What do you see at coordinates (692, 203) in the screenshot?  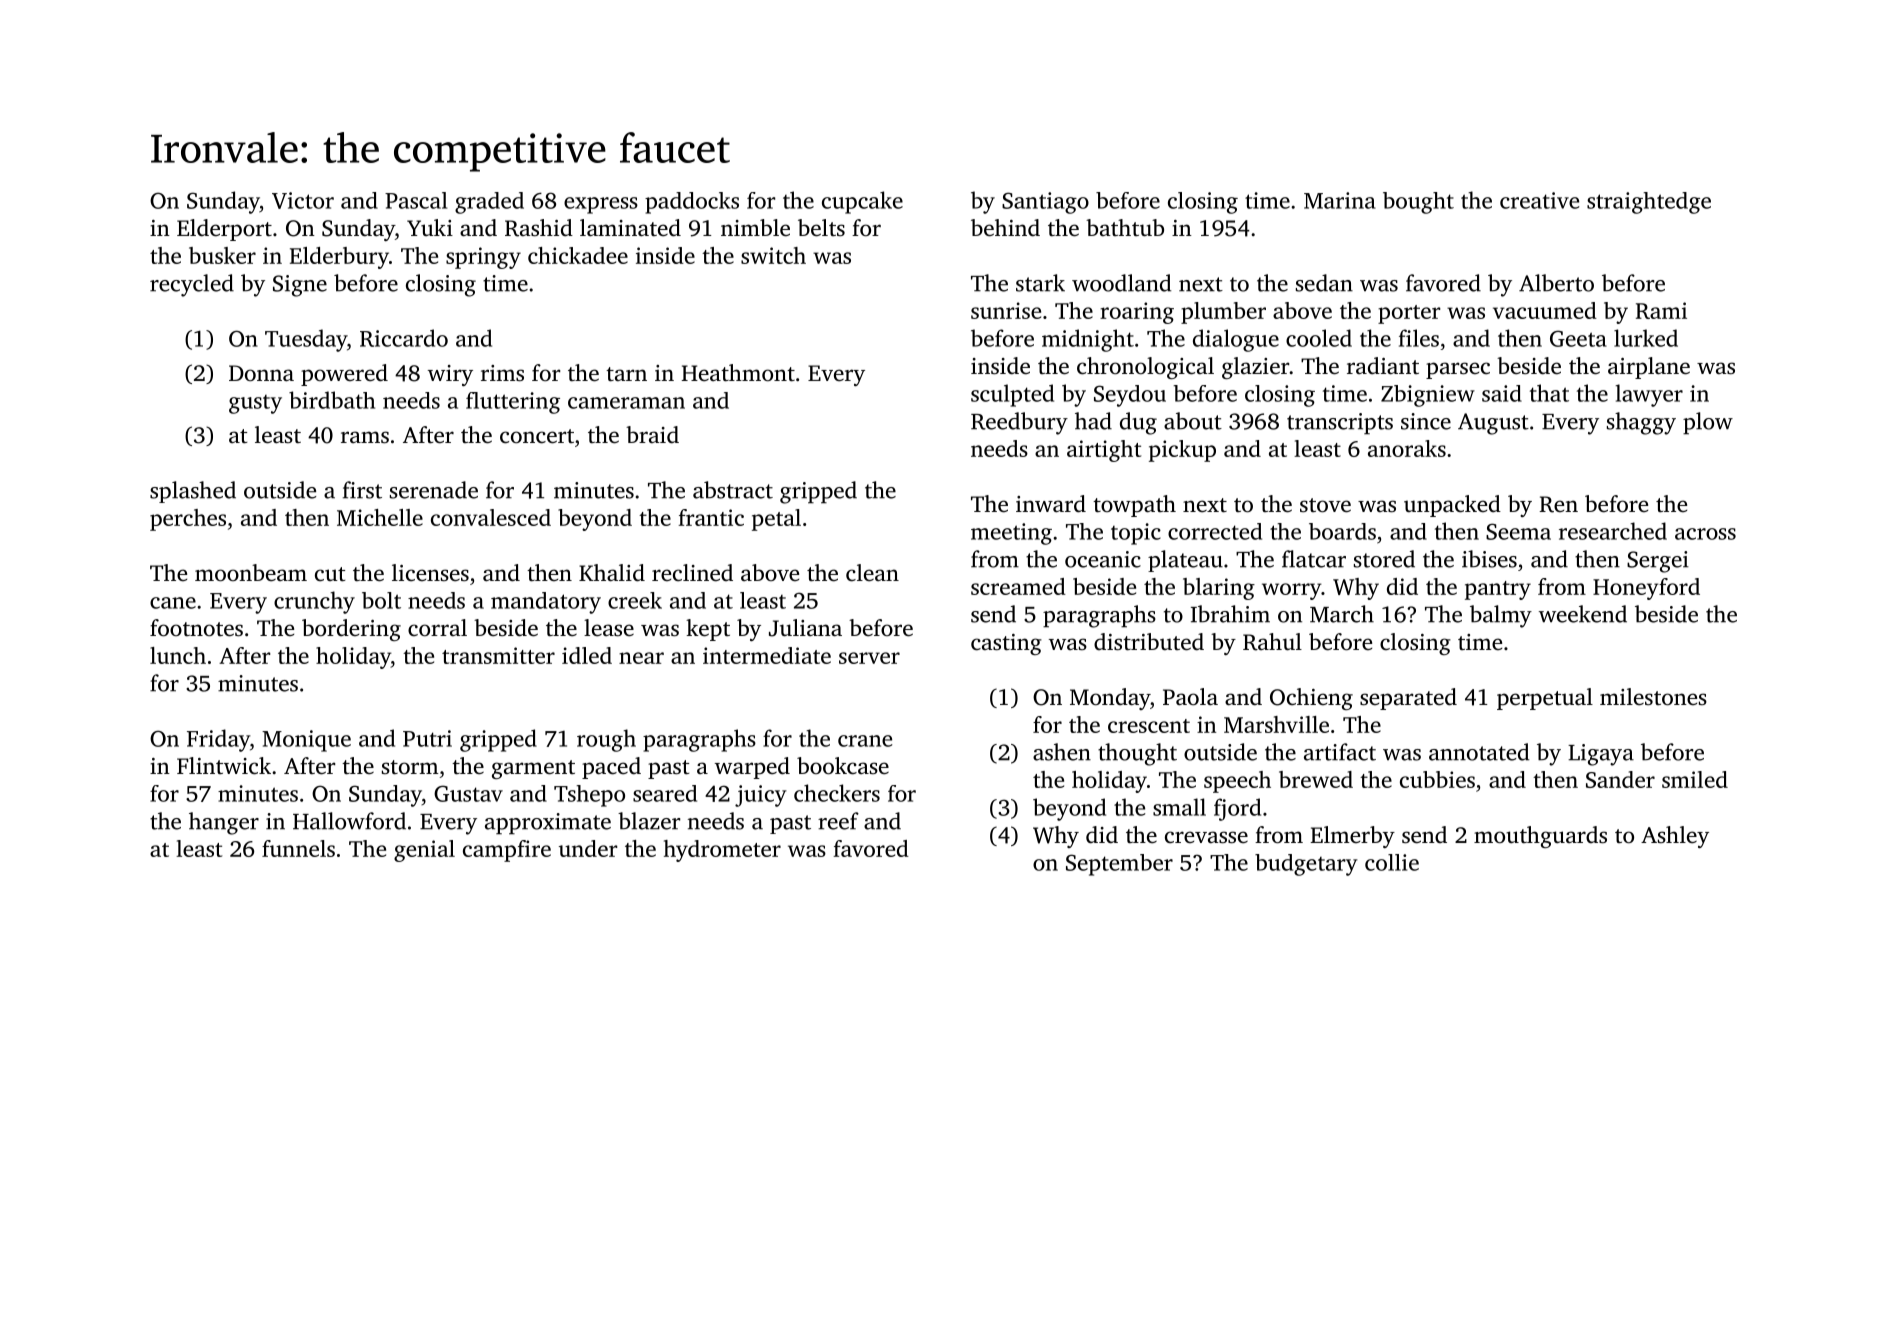 I see `paddocks` at bounding box center [692, 203].
